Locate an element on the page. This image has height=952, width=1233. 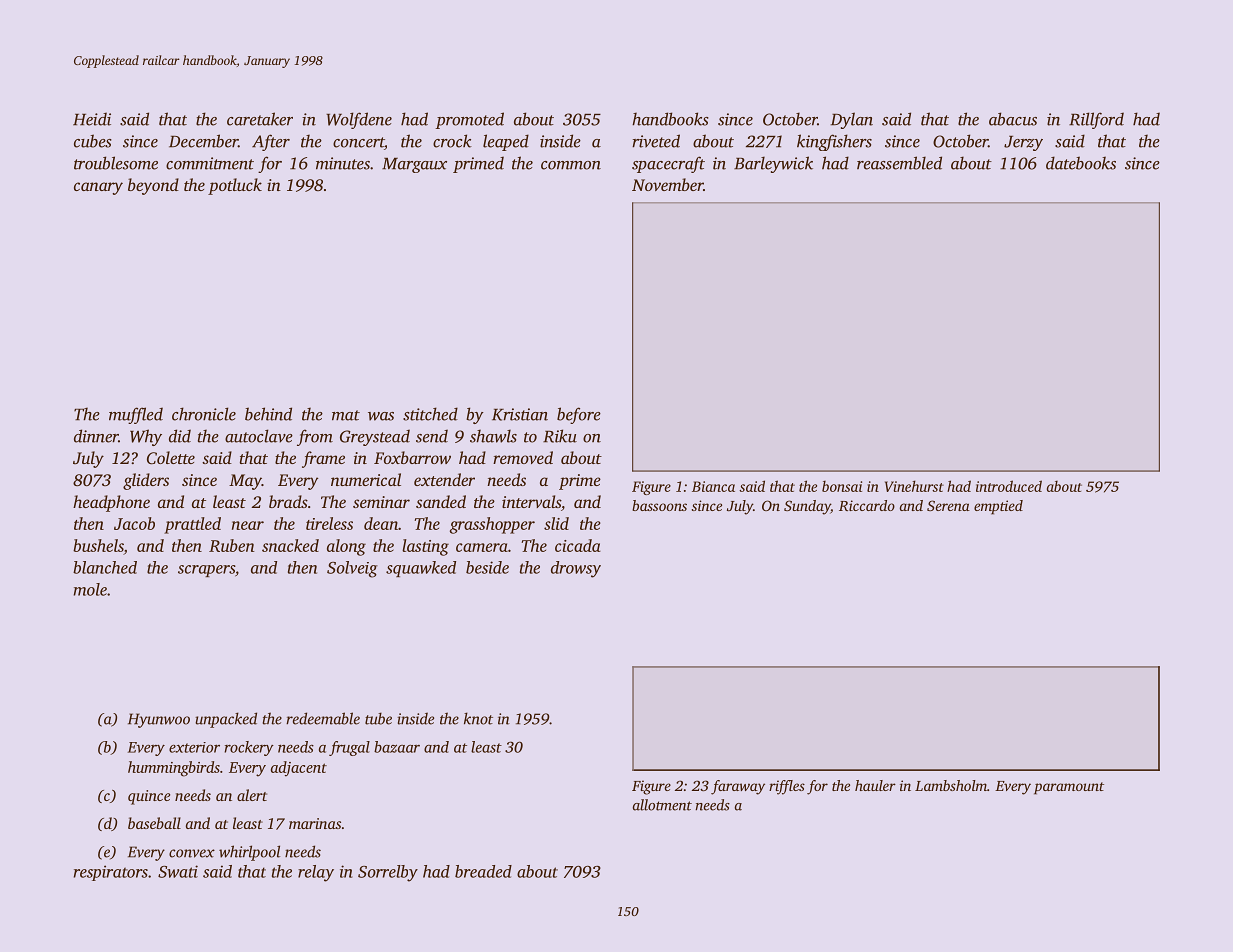
faraway is located at coordinates (738, 787).
